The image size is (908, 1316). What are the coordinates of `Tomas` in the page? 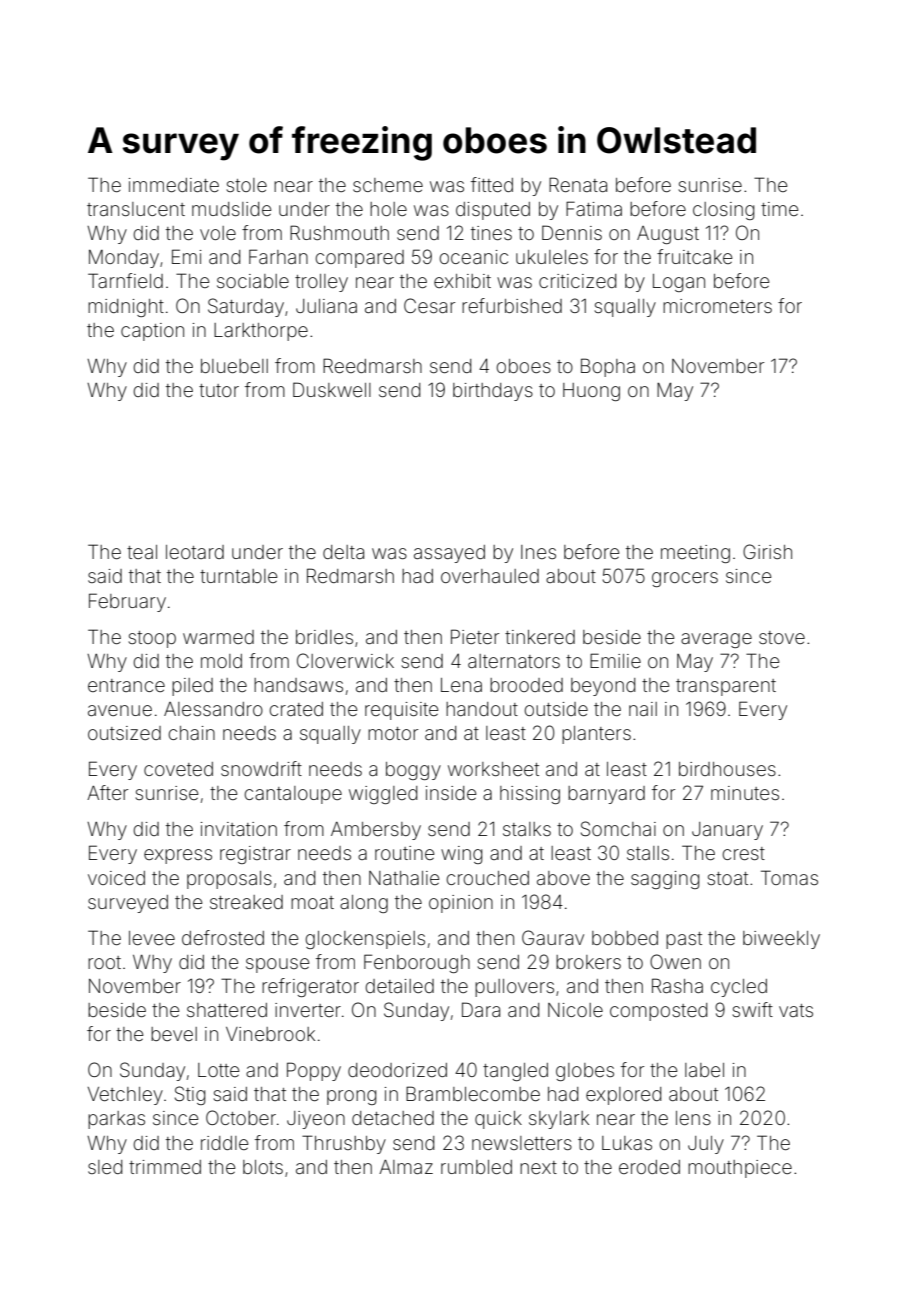 It's located at (789, 877).
